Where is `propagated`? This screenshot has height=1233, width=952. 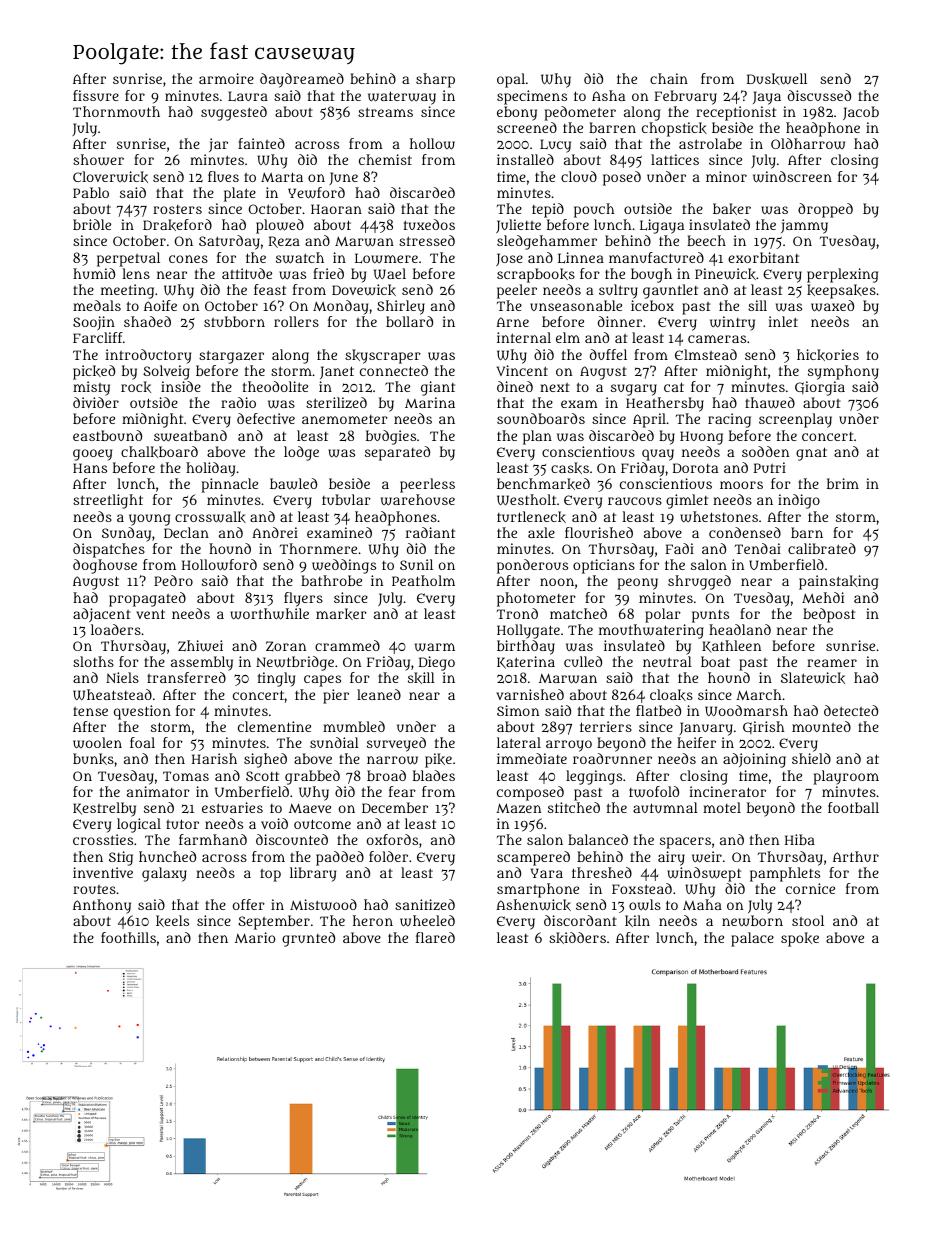
propagated is located at coordinates (147, 599).
